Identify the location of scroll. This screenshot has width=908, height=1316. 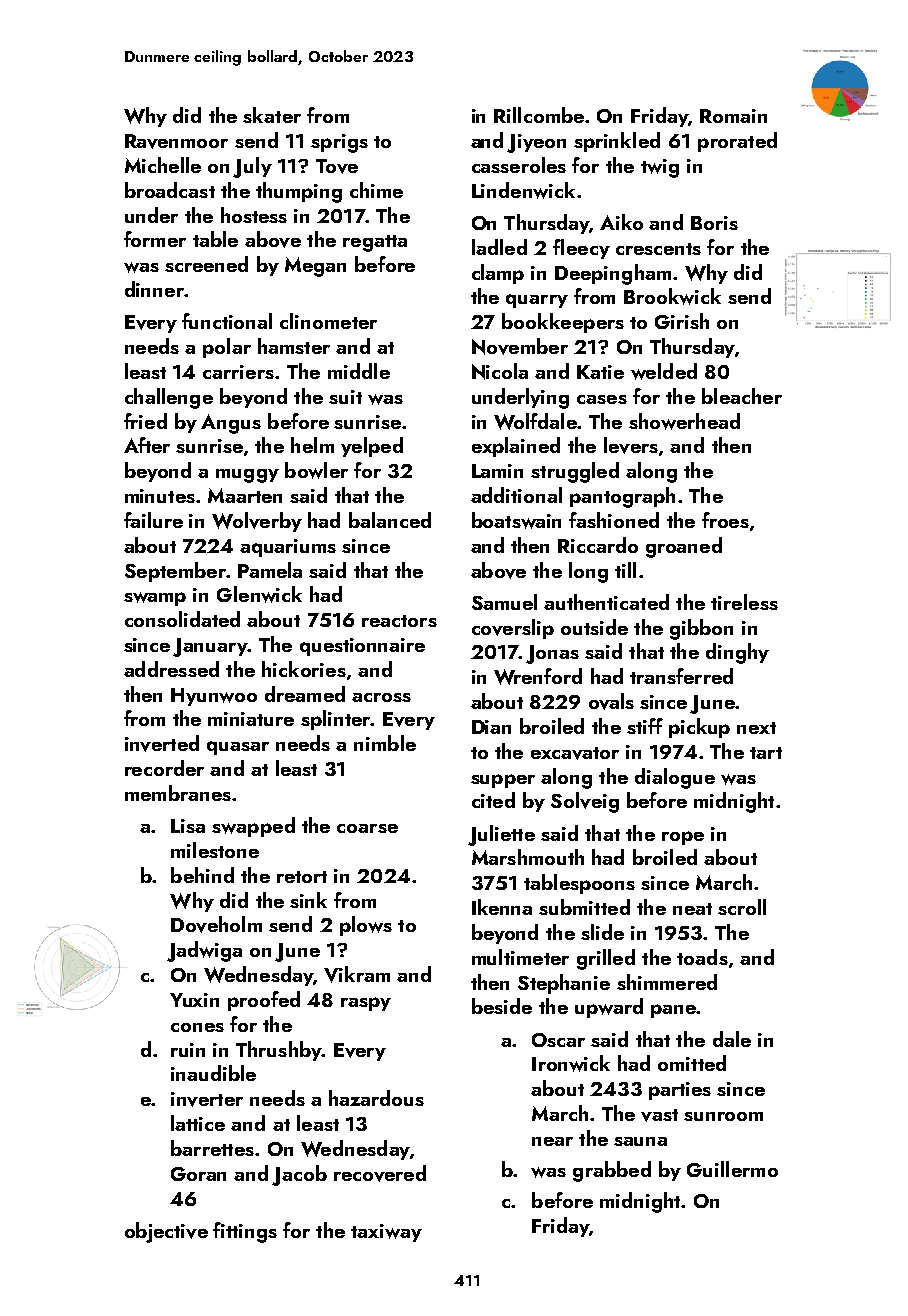
(742, 907).
